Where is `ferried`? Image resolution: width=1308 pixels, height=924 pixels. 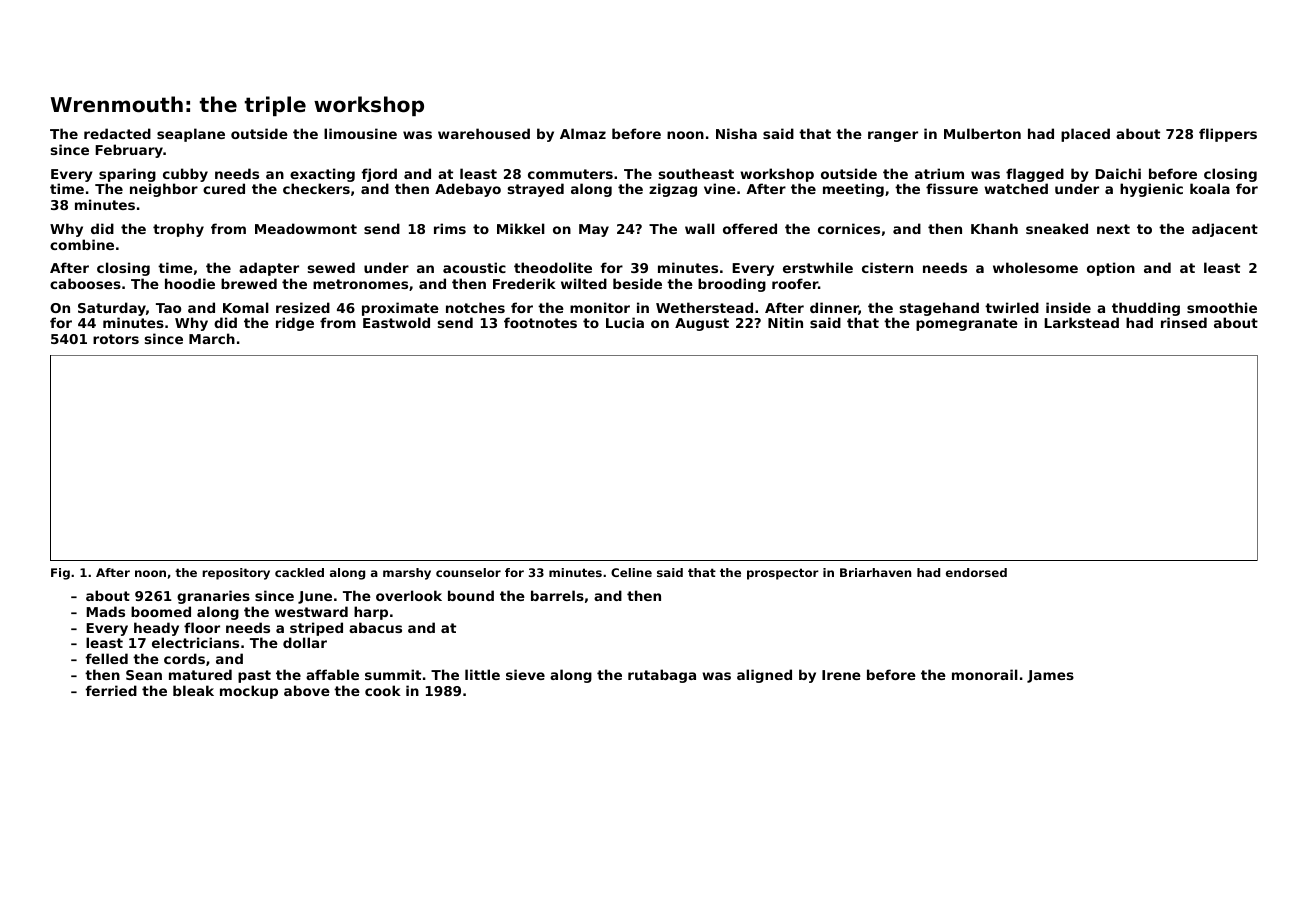 ferried is located at coordinates (111, 690).
